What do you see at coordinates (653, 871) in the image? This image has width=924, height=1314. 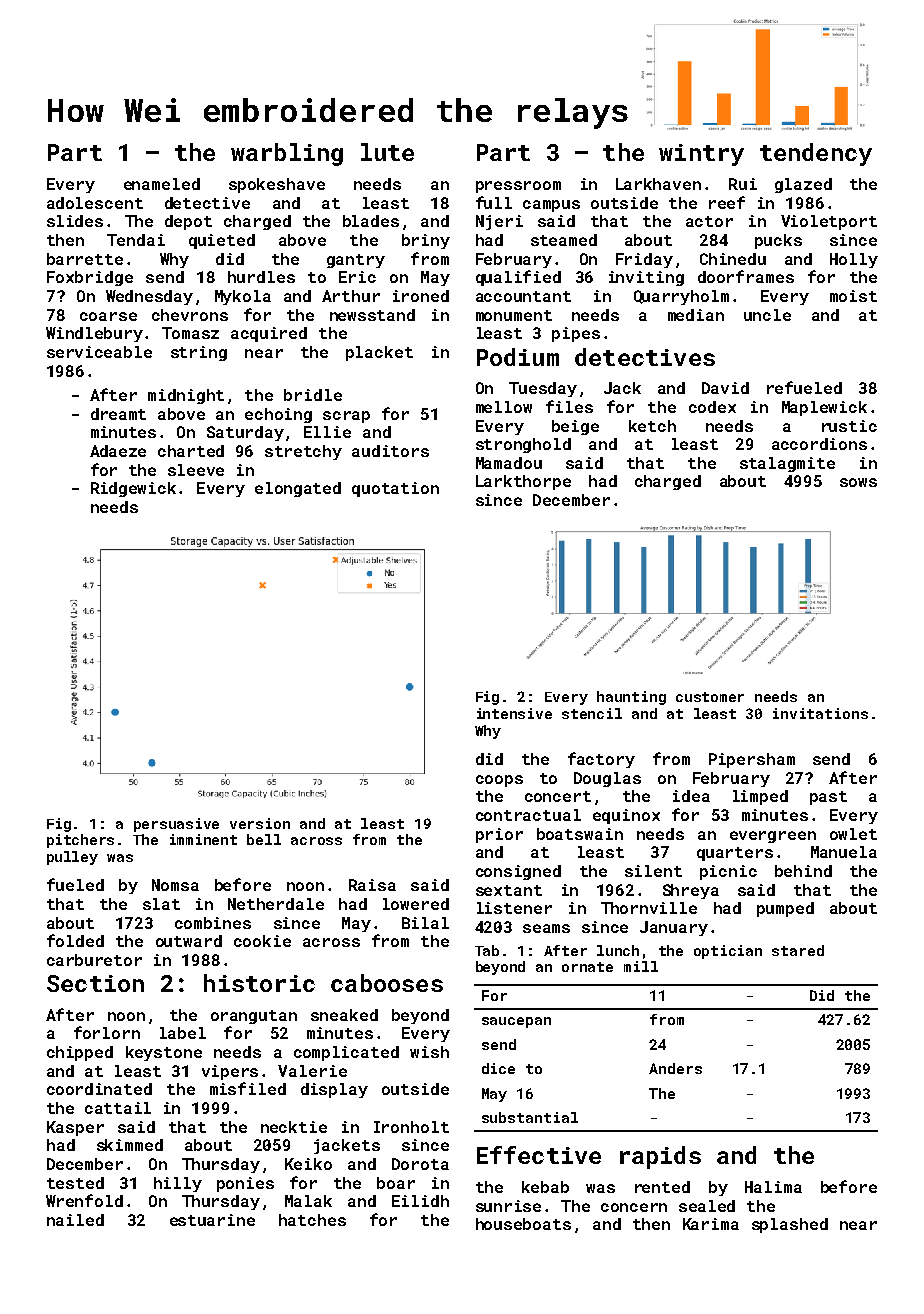 I see `silent` at bounding box center [653, 871].
